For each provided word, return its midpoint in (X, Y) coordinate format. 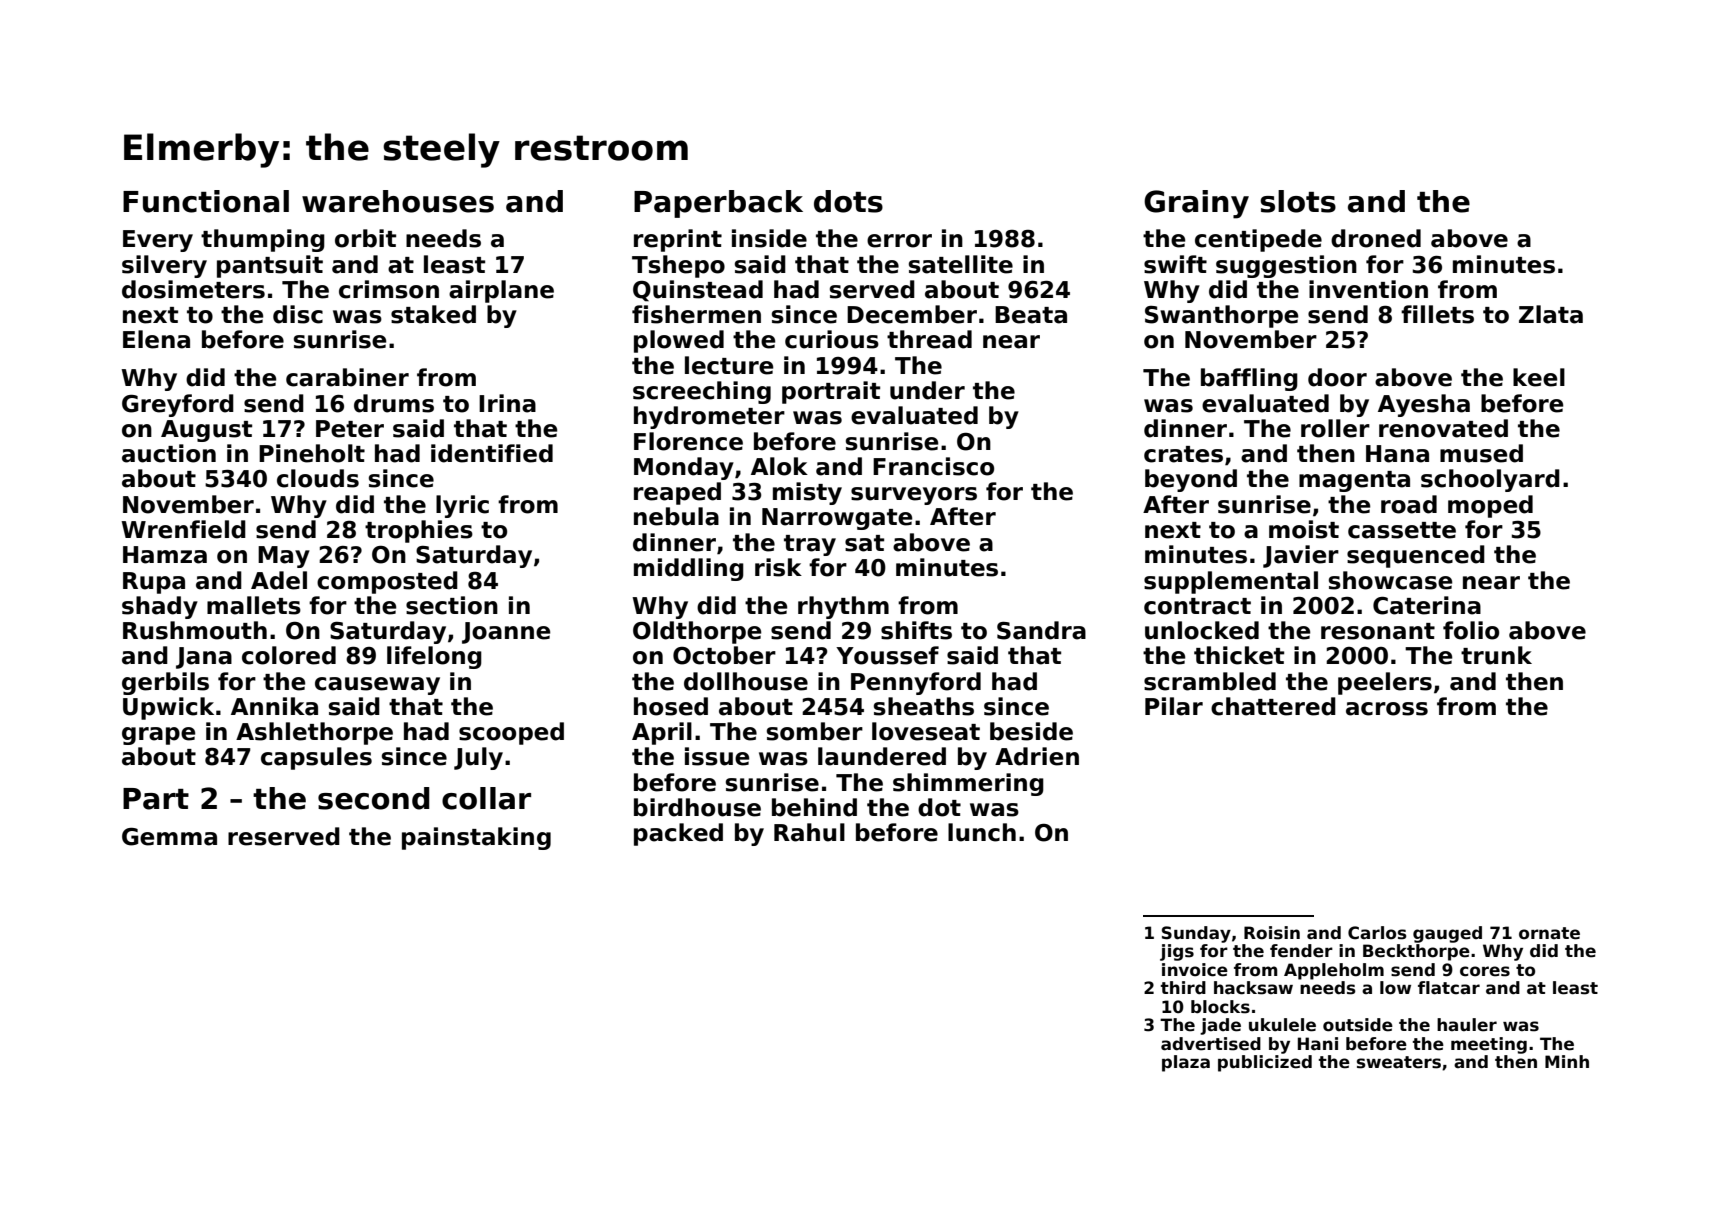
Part (156, 799)
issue (717, 756)
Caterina (1427, 605)
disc (298, 314)
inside (769, 238)
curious (832, 339)
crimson (389, 289)
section (452, 605)
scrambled (1210, 681)
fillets (1437, 314)
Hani (1318, 1044)
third (1183, 988)
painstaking (476, 838)
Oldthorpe (697, 632)
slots (1298, 201)
